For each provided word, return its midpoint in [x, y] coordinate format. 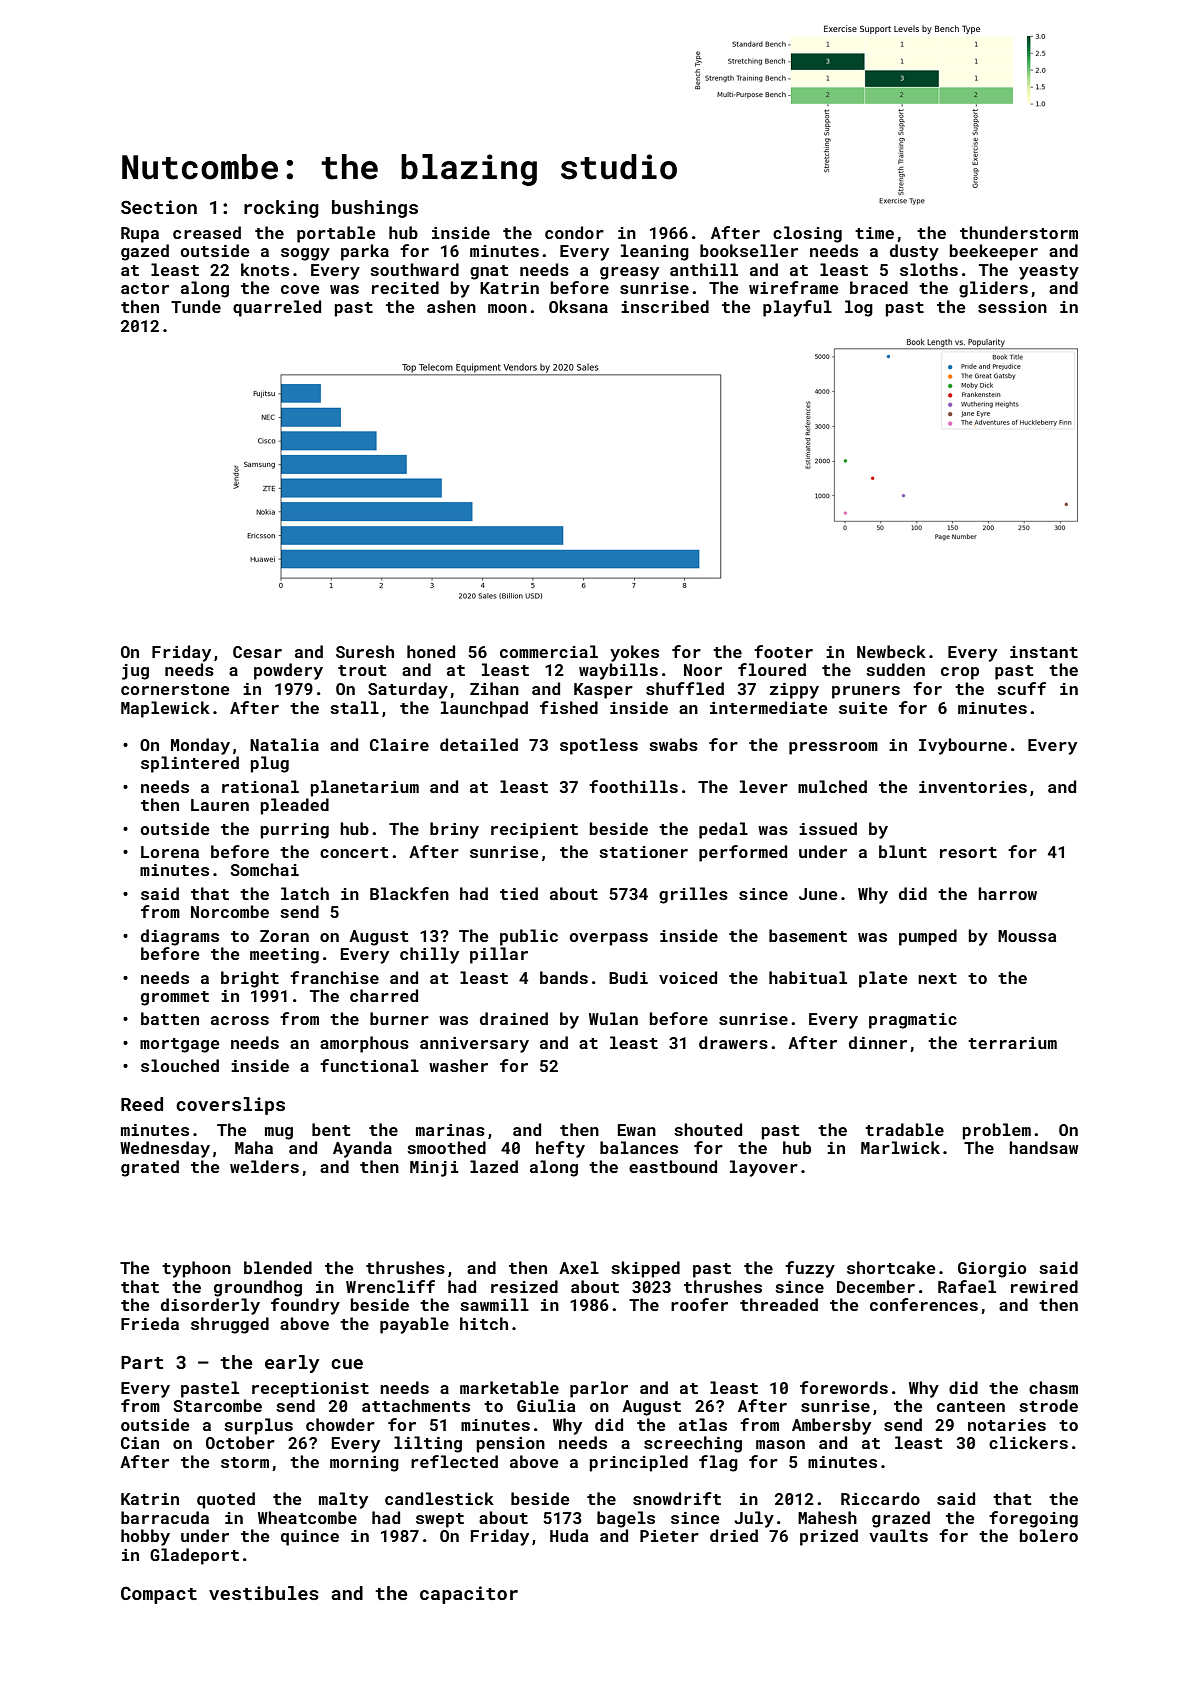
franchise [334, 977]
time [874, 233]
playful [797, 308]
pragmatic [913, 1021]
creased [207, 232]
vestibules [264, 1593]
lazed [494, 1166]
